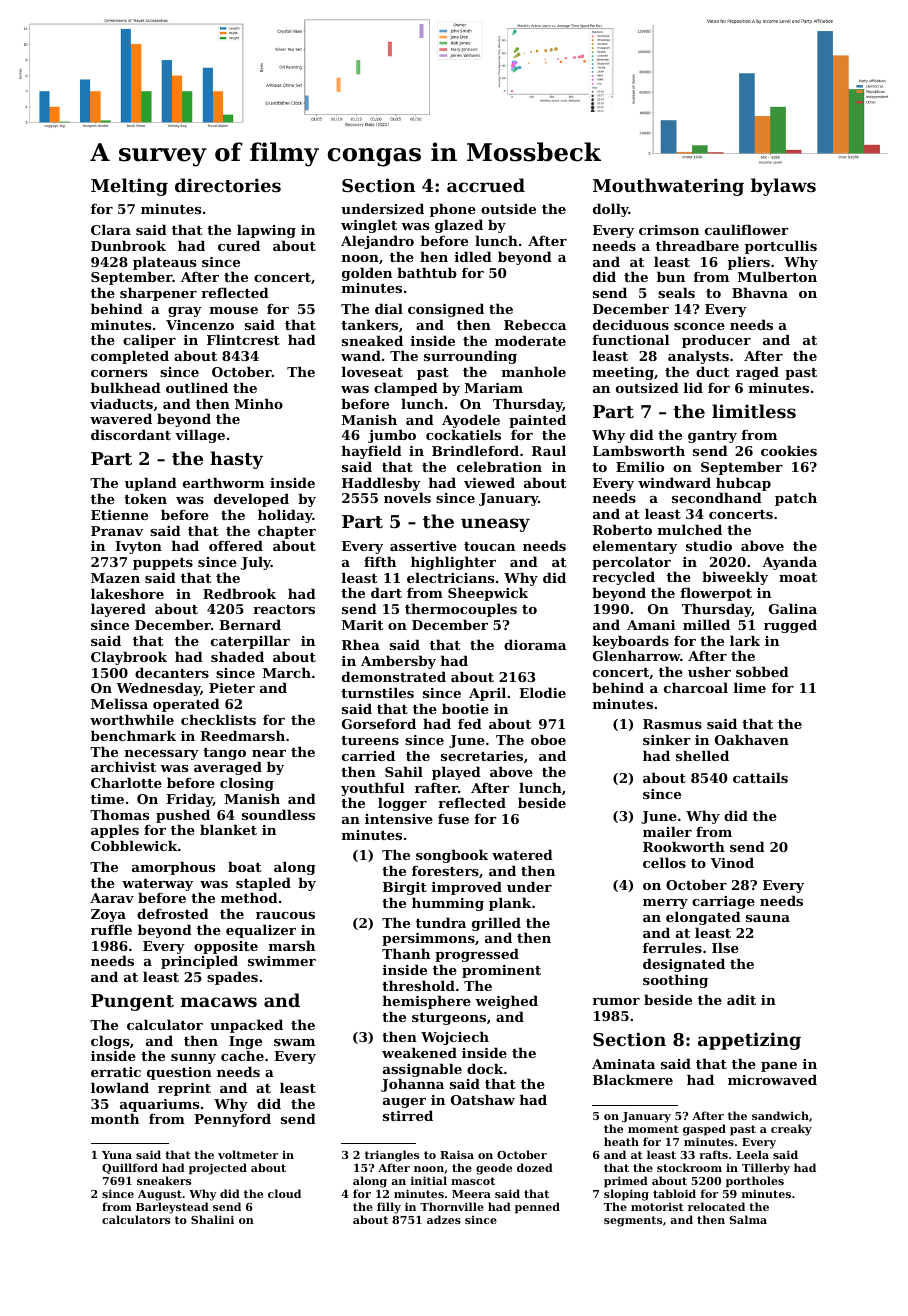 This screenshot has width=908, height=1316. Describe the element at coordinates (131, 434) in the screenshot. I see `discordant` at that location.
